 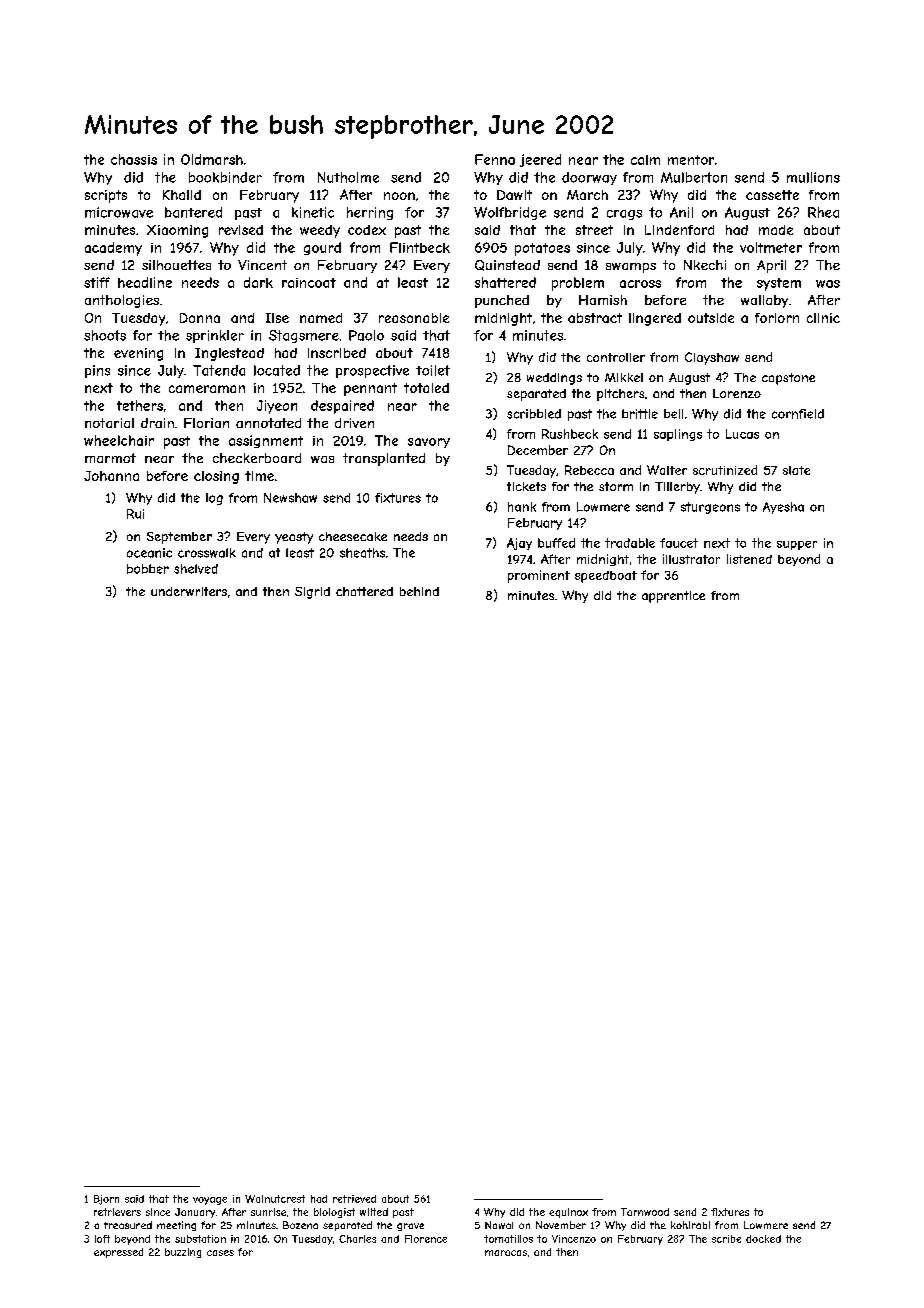 I want to click on chattered, so click(x=364, y=591).
